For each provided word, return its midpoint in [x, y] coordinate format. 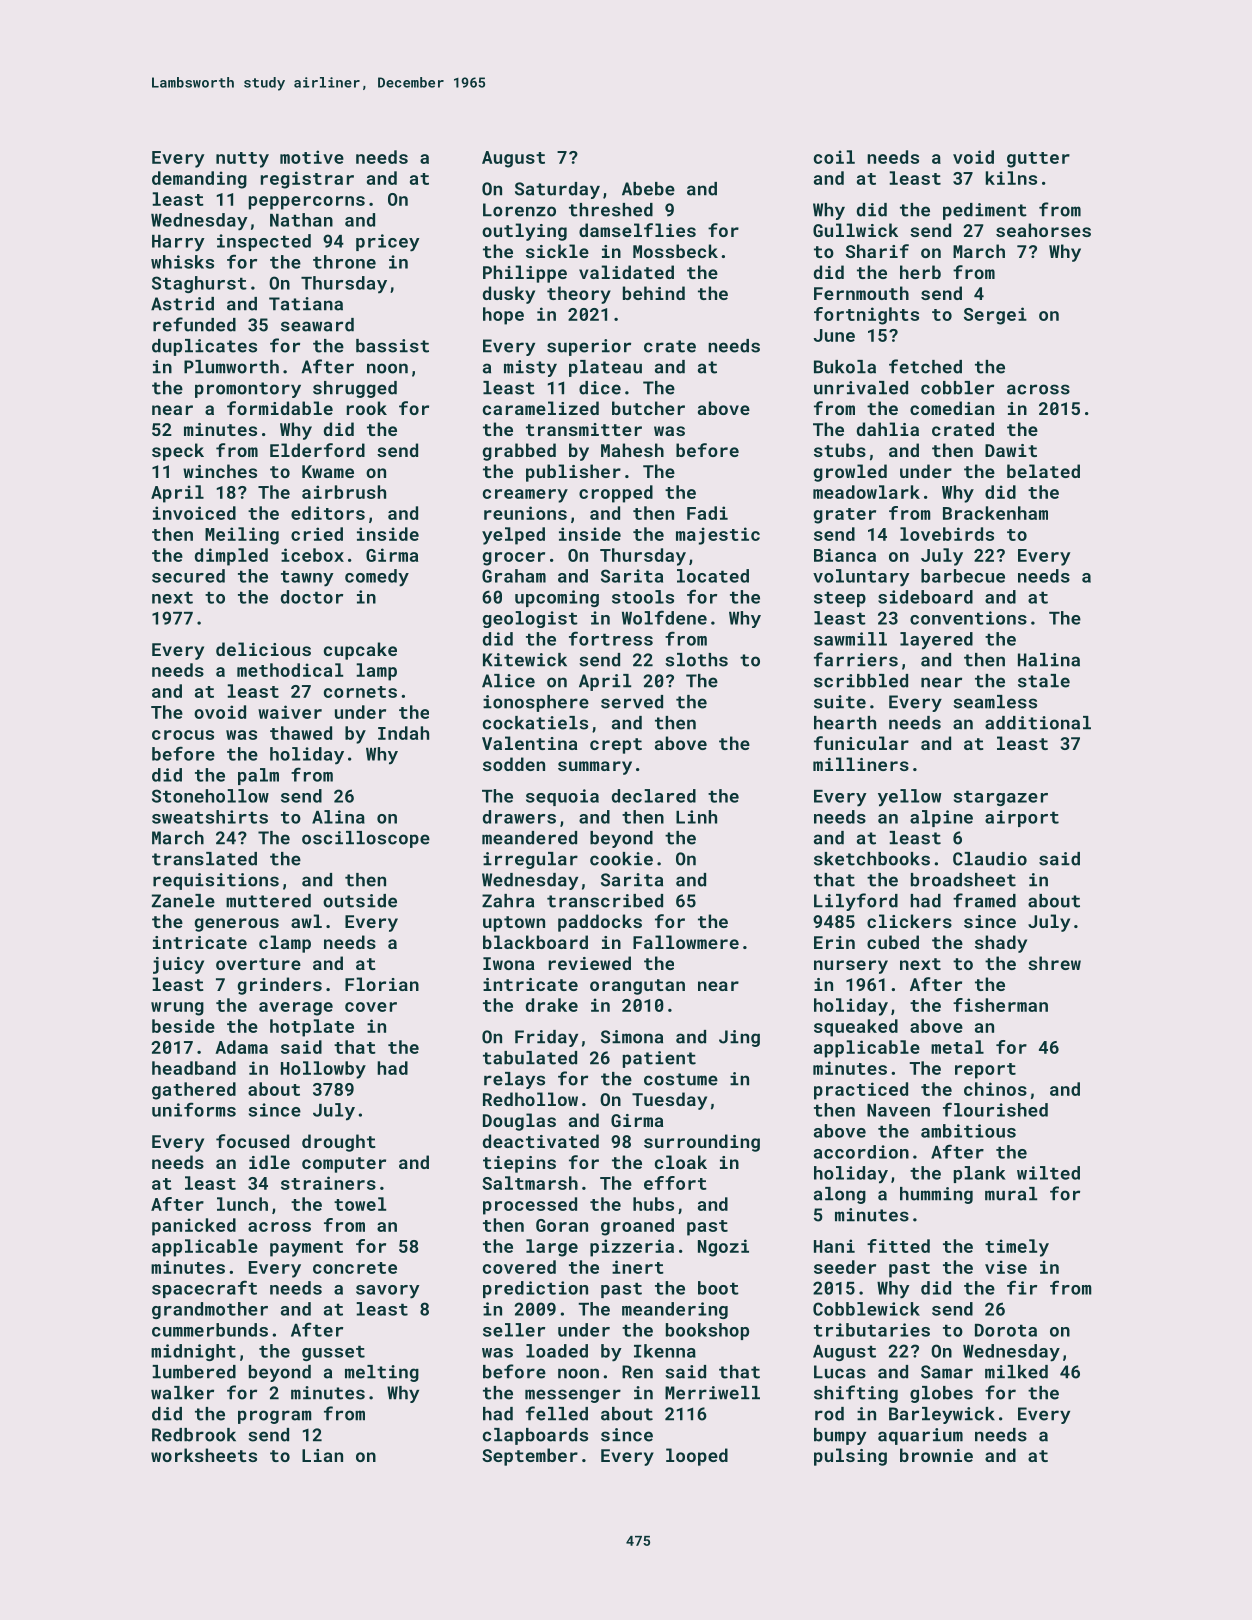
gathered [194, 1091]
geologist [530, 619]
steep [840, 599]
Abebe [648, 189]
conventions [968, 618]
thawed [301, 733]
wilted [1048, 1173]
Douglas [519, 1122]
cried [317, 534]
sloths [696, 660]
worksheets [204, 1455]
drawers [519, 817]
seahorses [1043, 230]
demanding [199, 180]
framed [984, 900]
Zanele [183, 901]
